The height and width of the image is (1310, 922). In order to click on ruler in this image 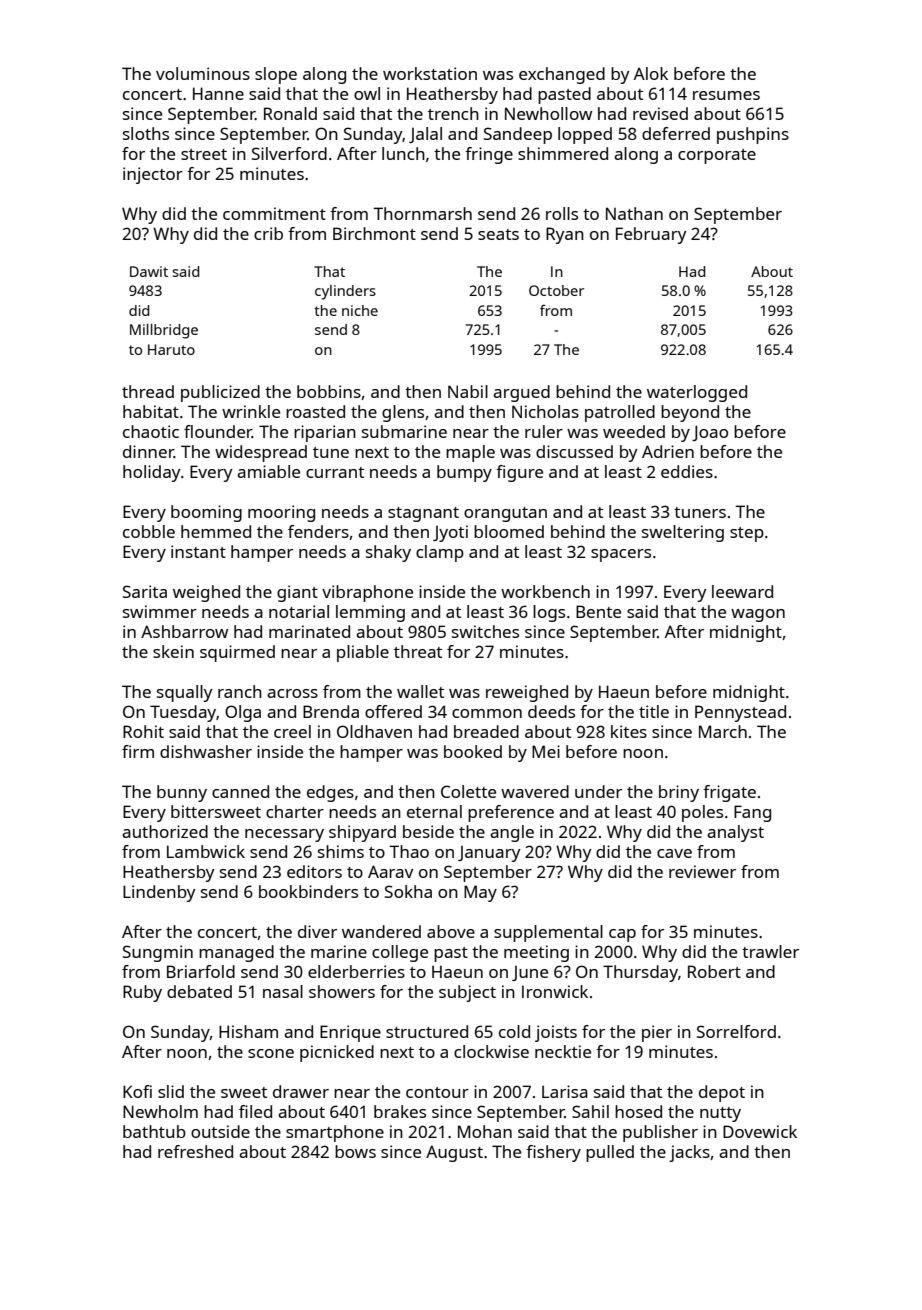, I will do `click(544, 431)`.
